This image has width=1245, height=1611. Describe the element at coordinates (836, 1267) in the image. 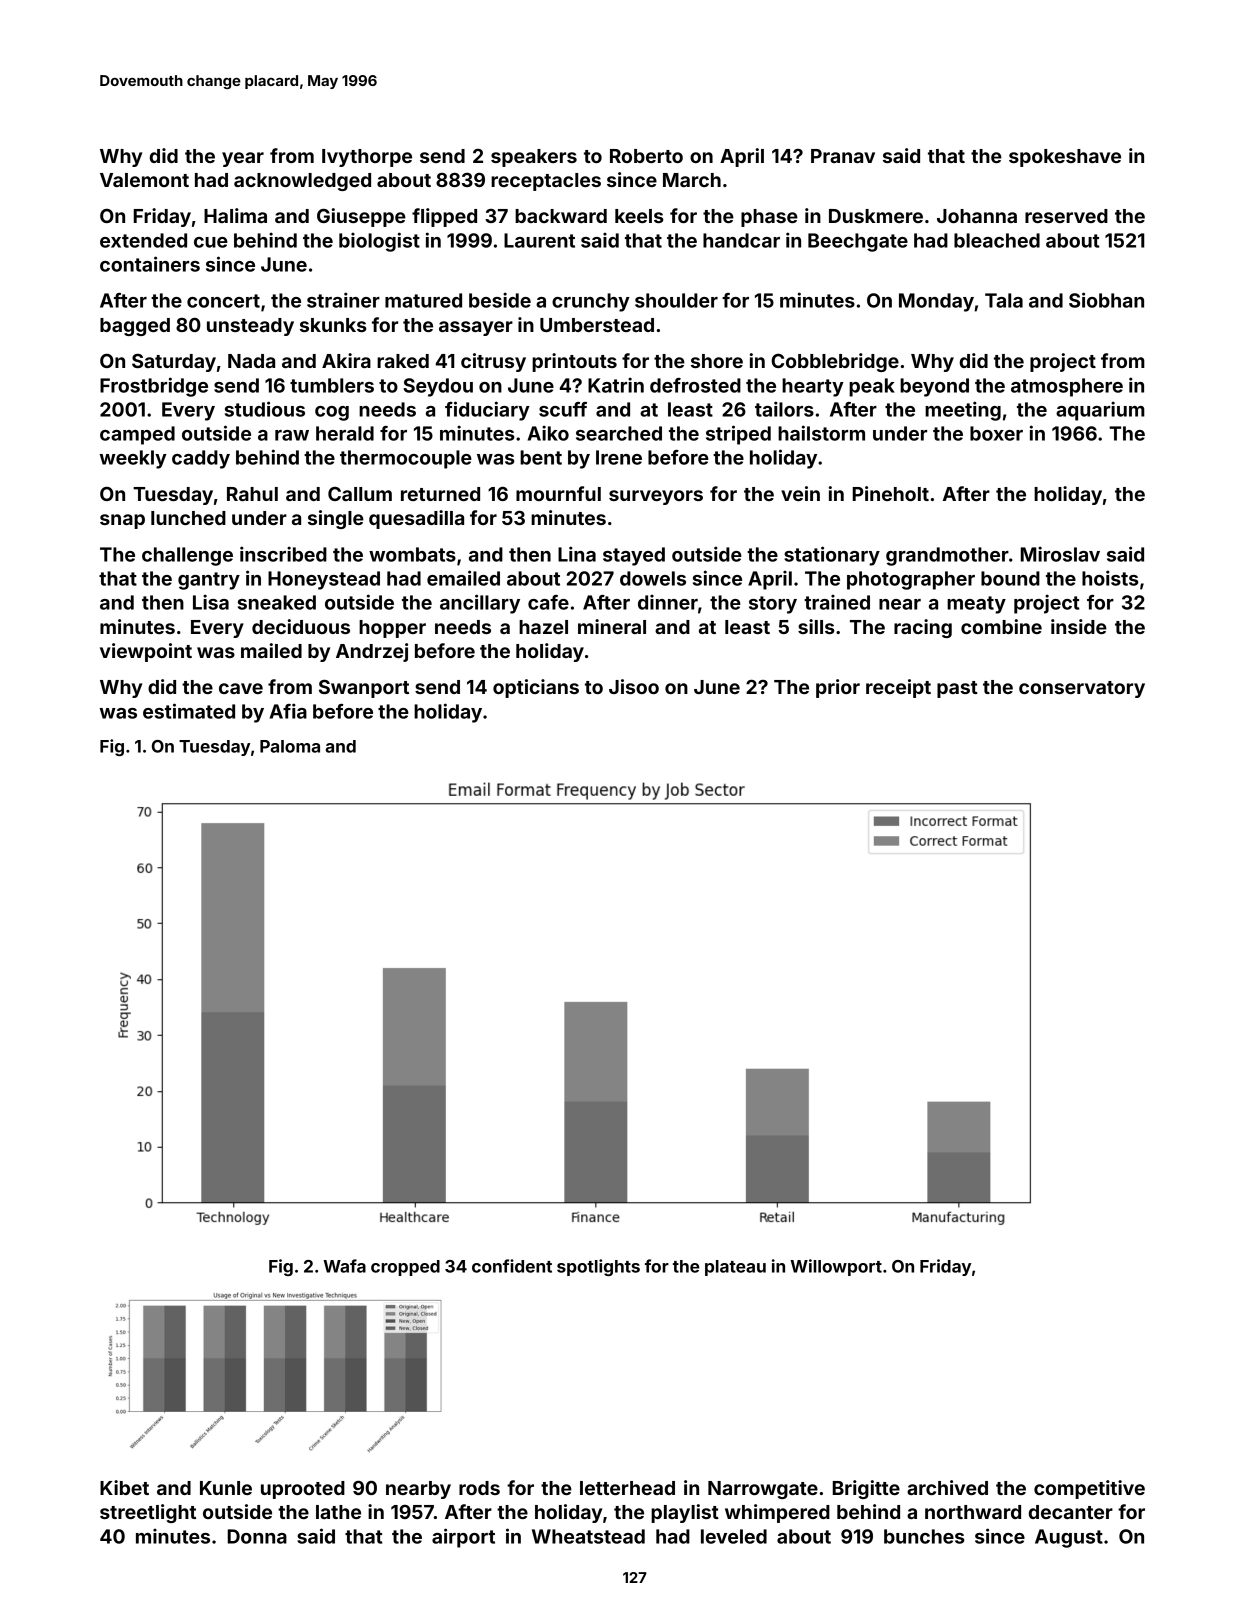

I see `Willowport` at that location.
